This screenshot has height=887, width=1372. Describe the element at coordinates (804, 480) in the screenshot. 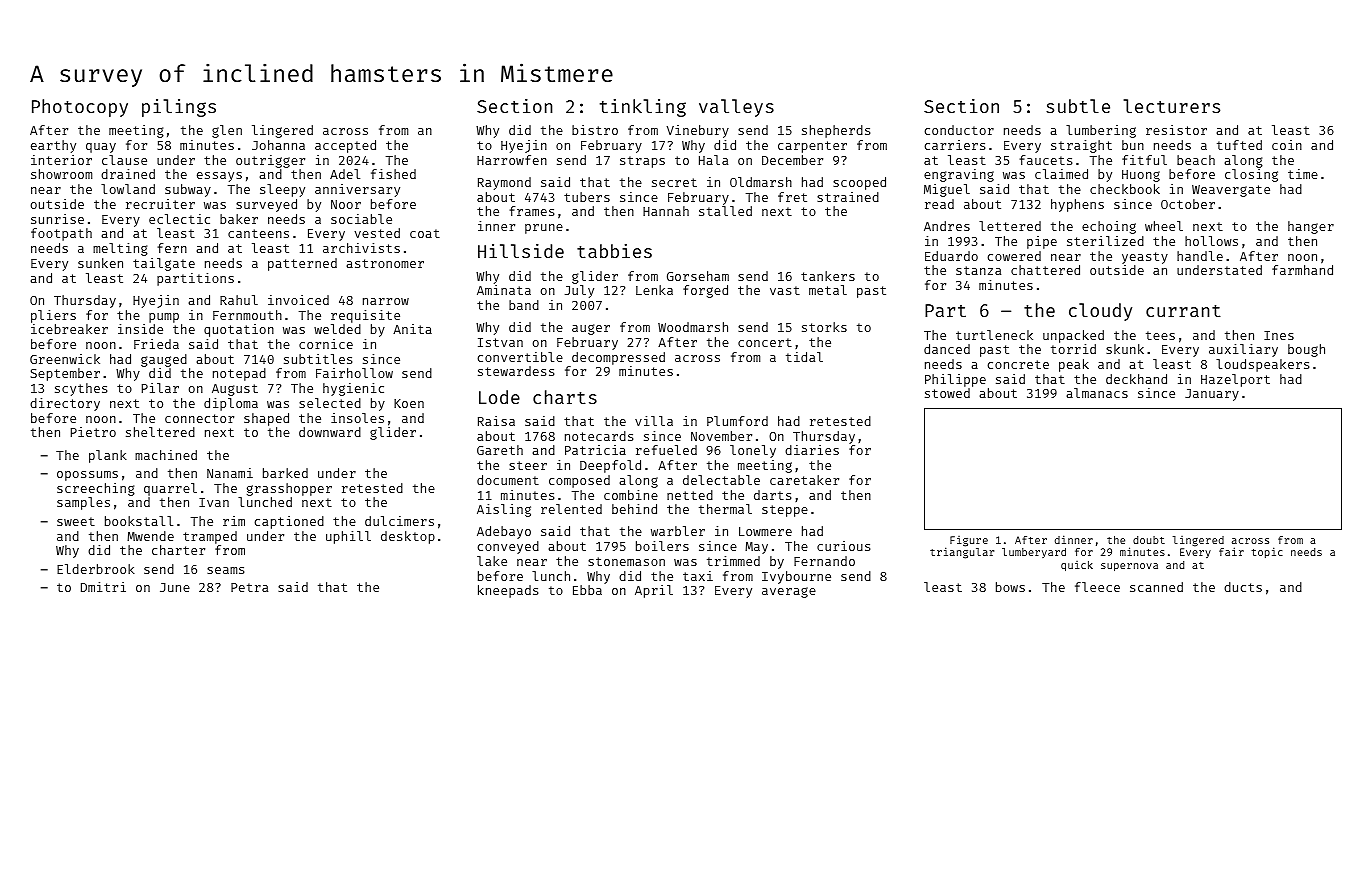

I see `caretaker` at that location.
